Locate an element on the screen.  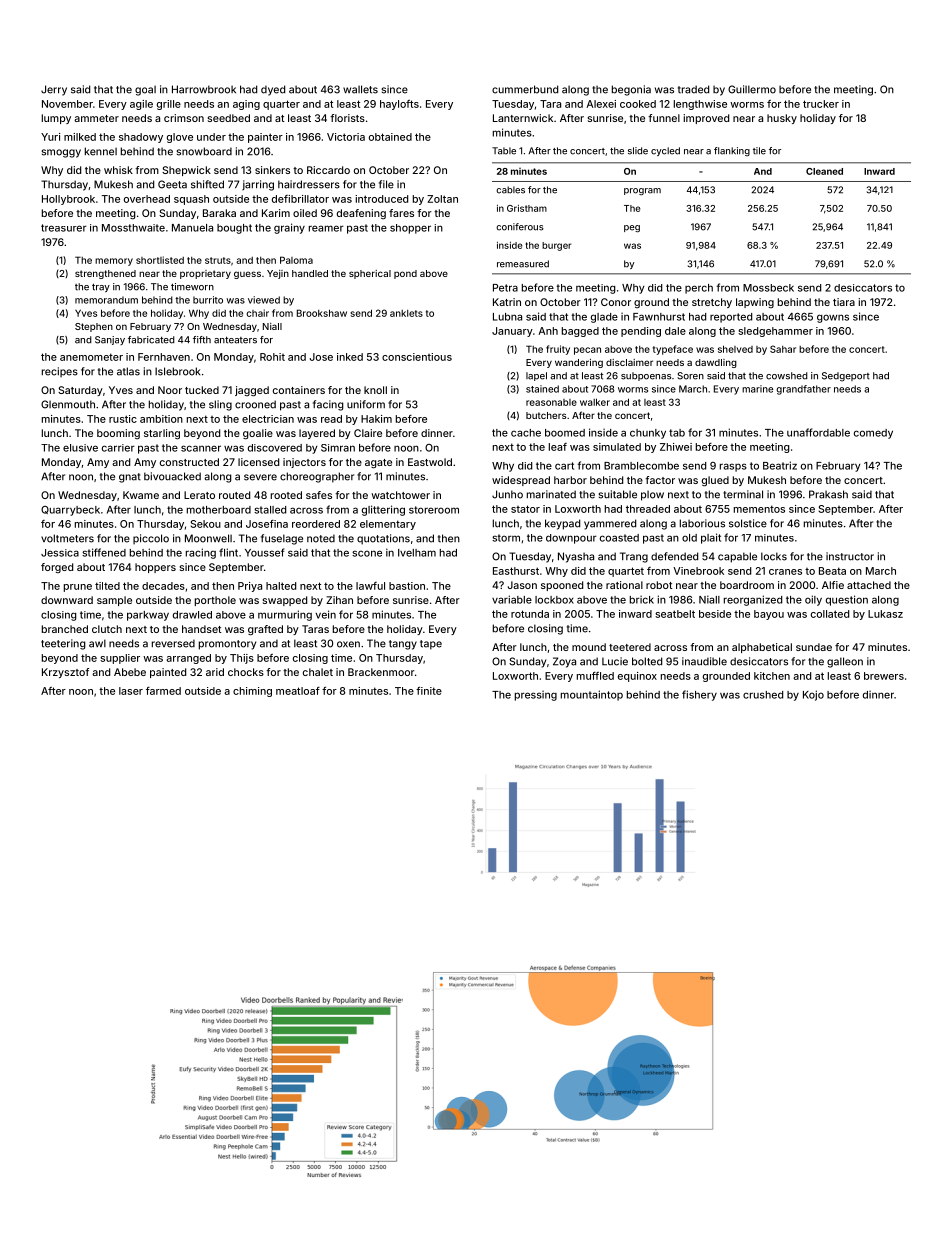
memory is located at coordinates (114, 262).
